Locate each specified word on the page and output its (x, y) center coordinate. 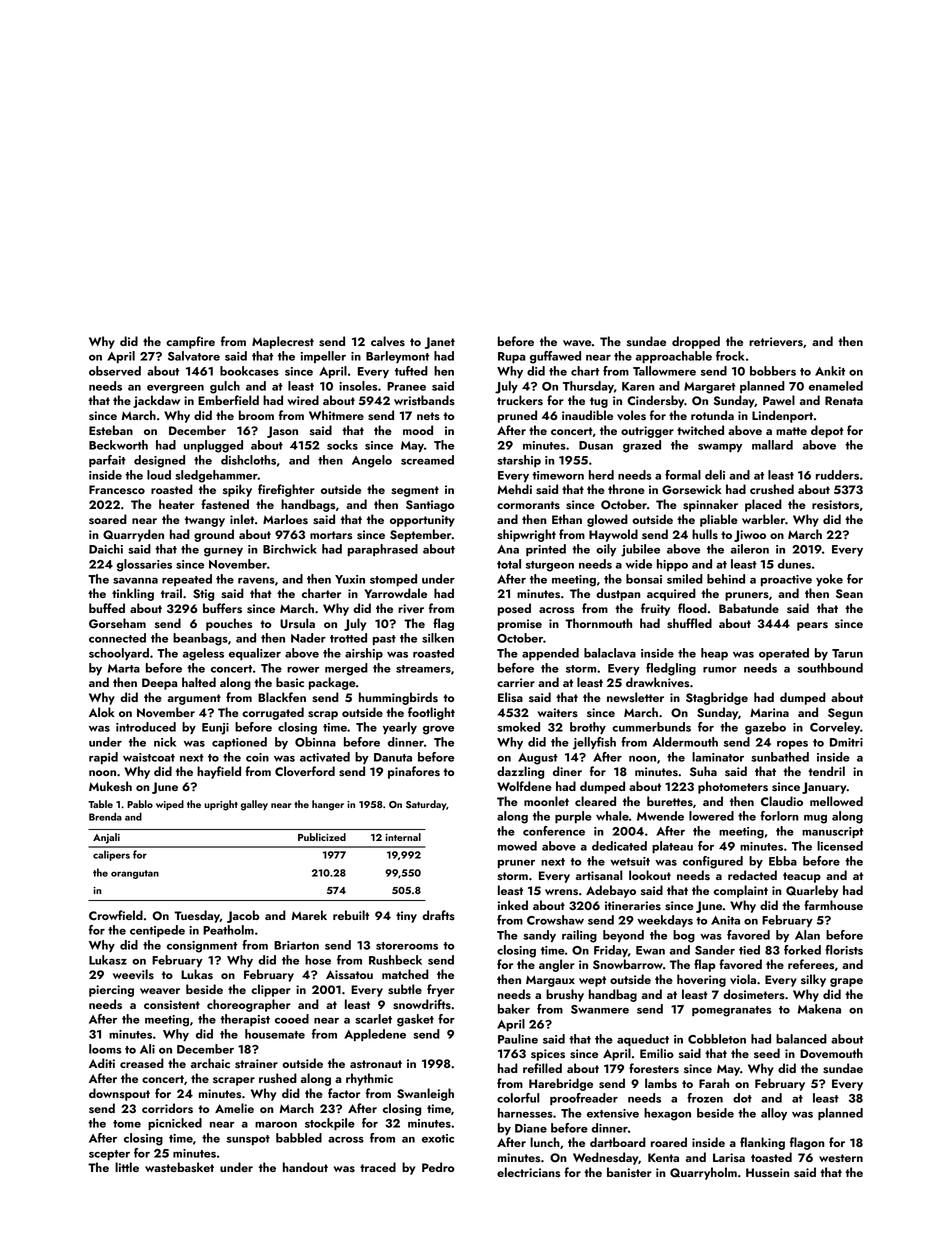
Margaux (550, 981)
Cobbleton (717, 1039)
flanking (762, 1143)
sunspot (248, 1140)
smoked (518, 727)
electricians (528, 1172)
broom (256, 415)
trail (171, 593)
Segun (845, 714)
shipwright (526, 535)
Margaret (710, 388)
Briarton (296, 945)
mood (418, 430)
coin (257, 757)
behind (726, 579)
